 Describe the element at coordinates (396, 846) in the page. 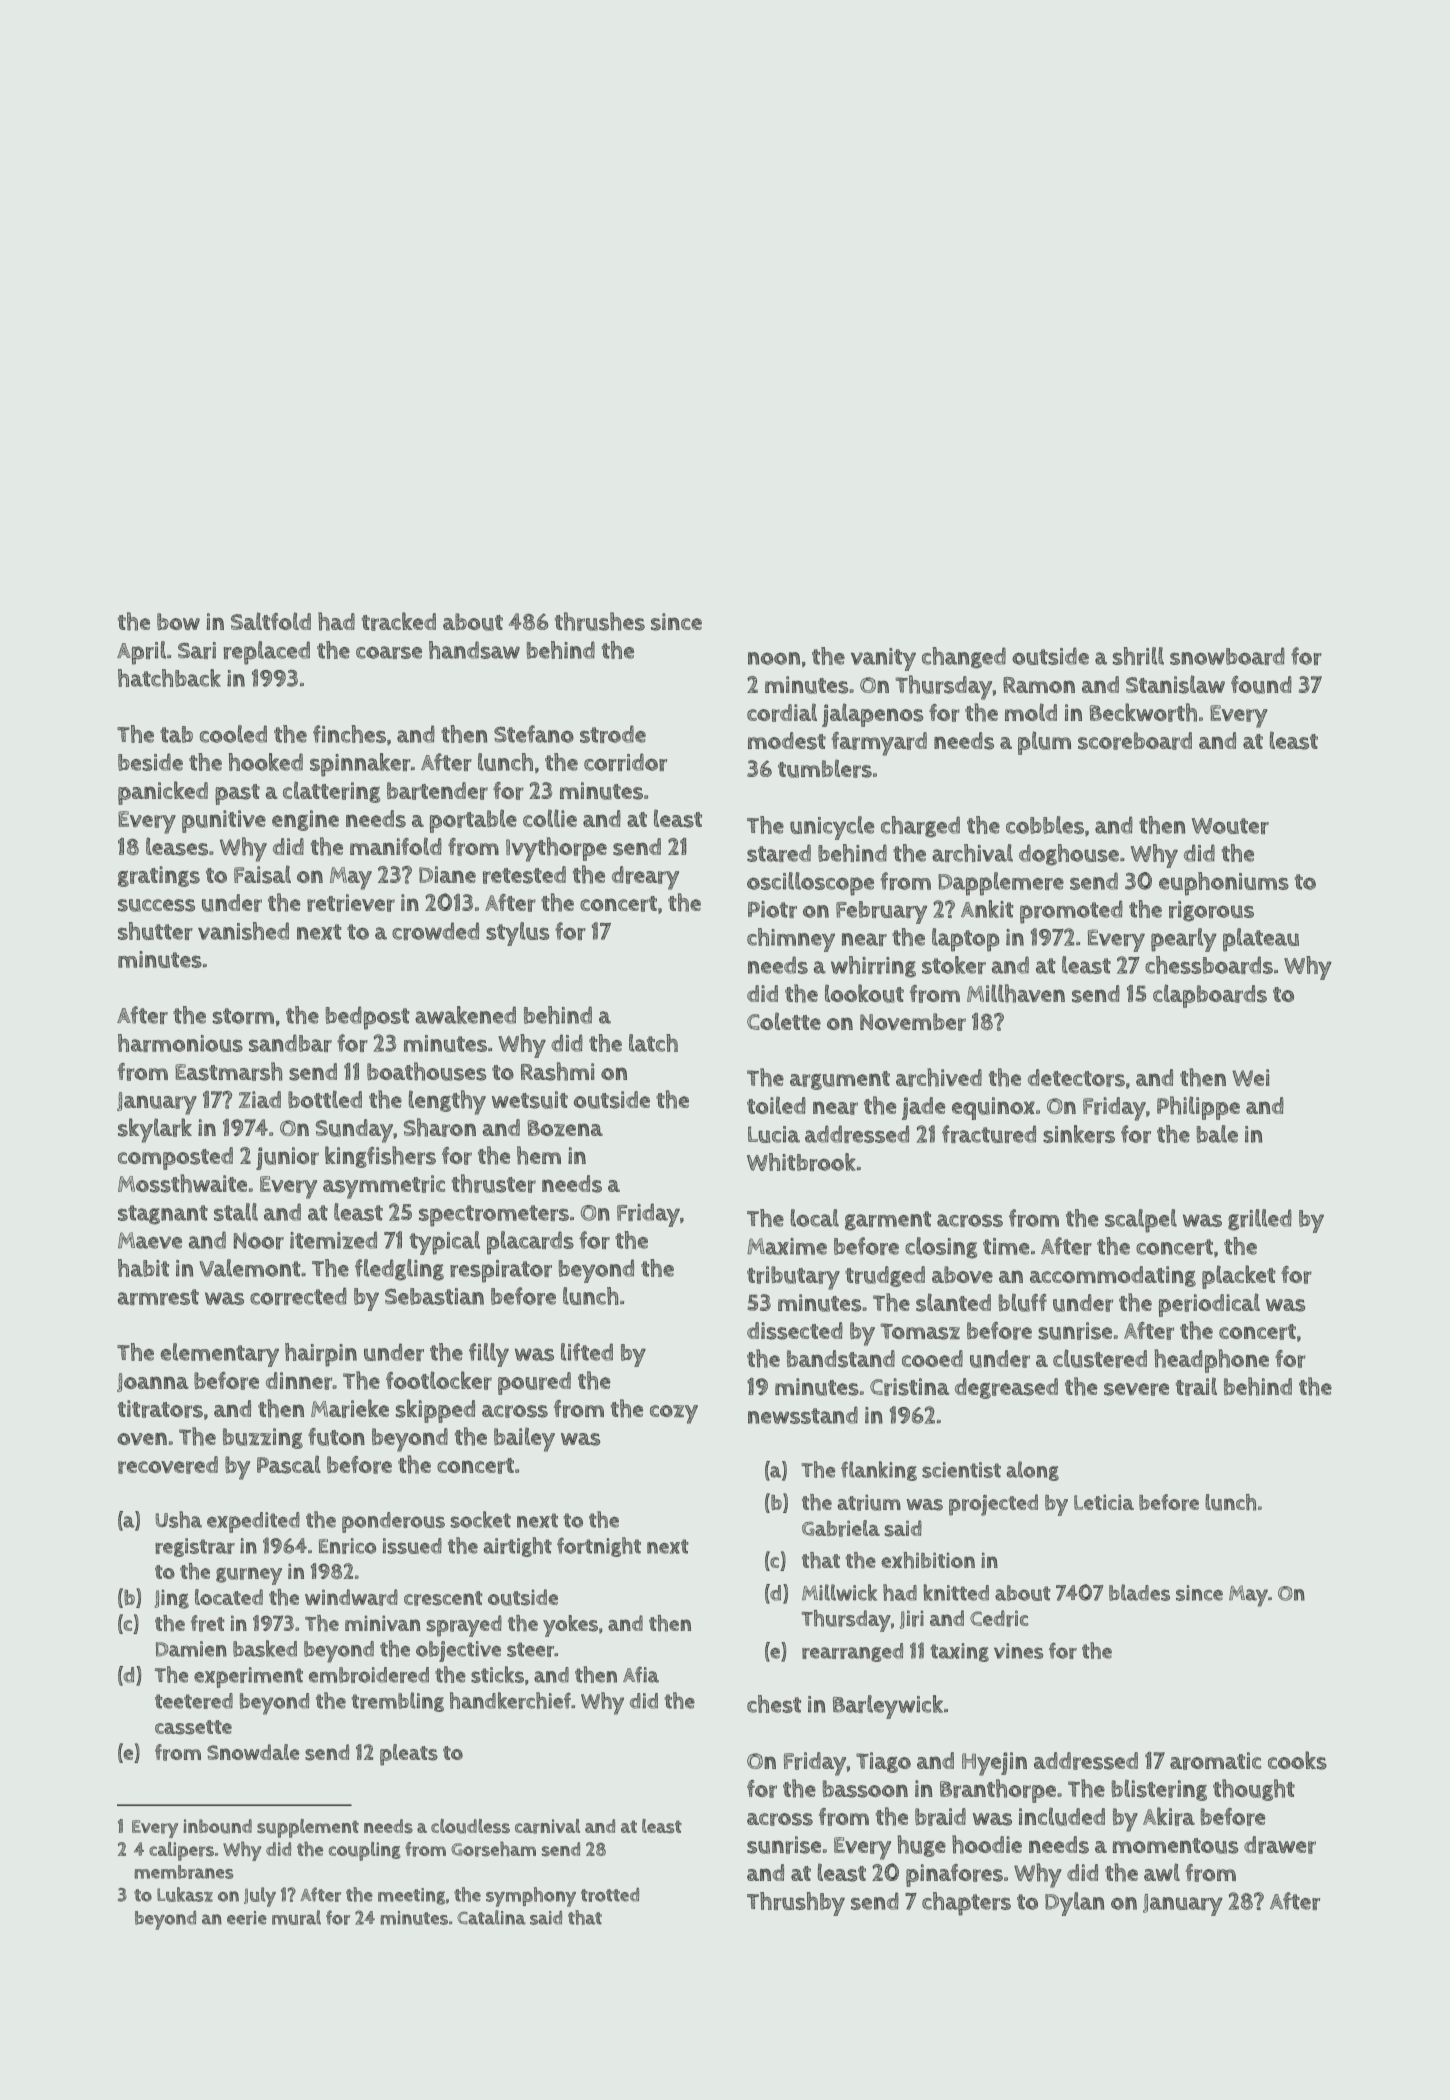

I see `manifold` at that location.
